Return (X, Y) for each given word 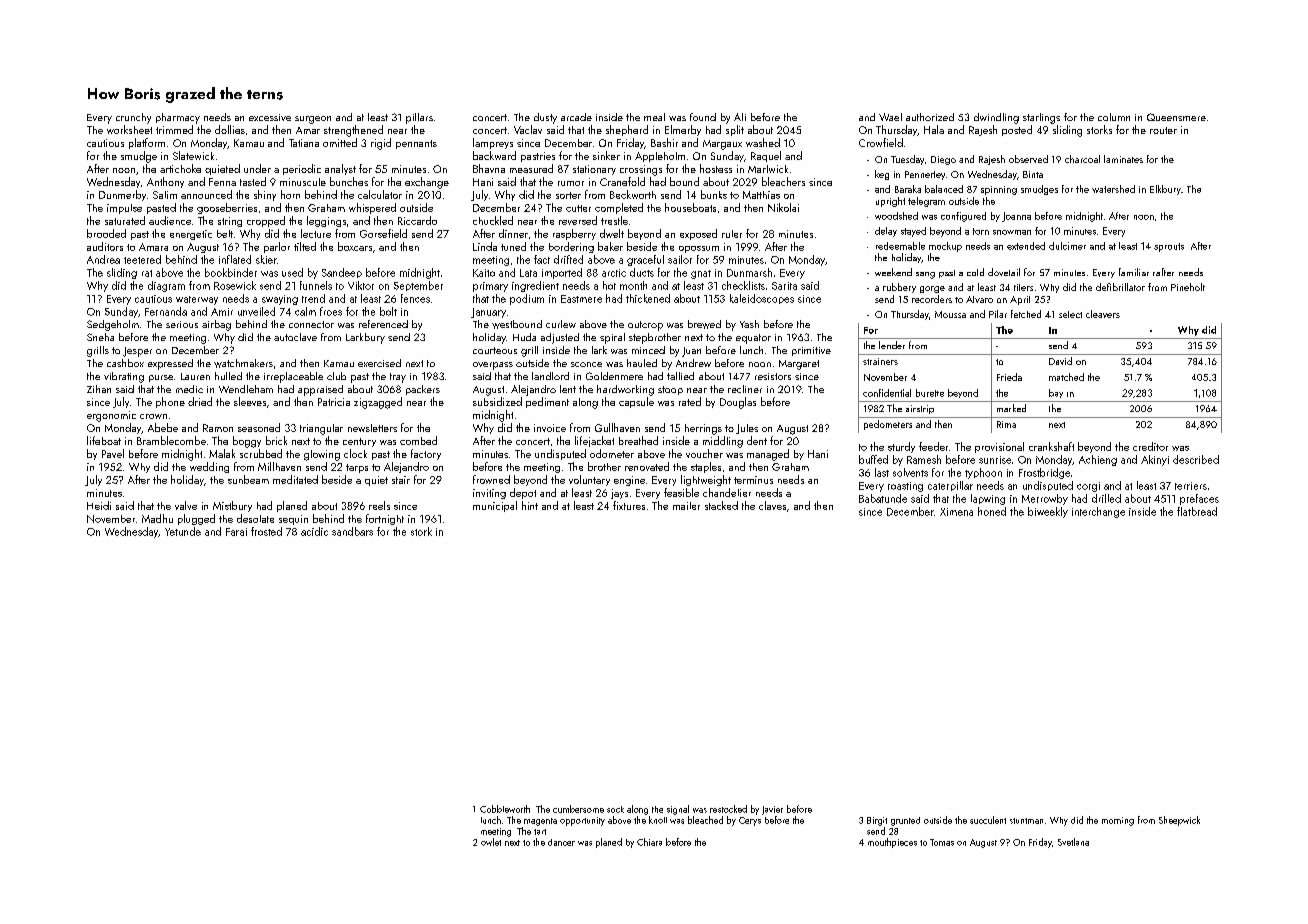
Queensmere (1176, 117)
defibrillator (1120, 287)
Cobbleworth (505, 809)
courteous (495, 350)
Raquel (766, 156)
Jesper (137, 352)
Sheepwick (1179, 821)
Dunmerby (122, 195)
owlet (491, 842)
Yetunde (183, 531)
